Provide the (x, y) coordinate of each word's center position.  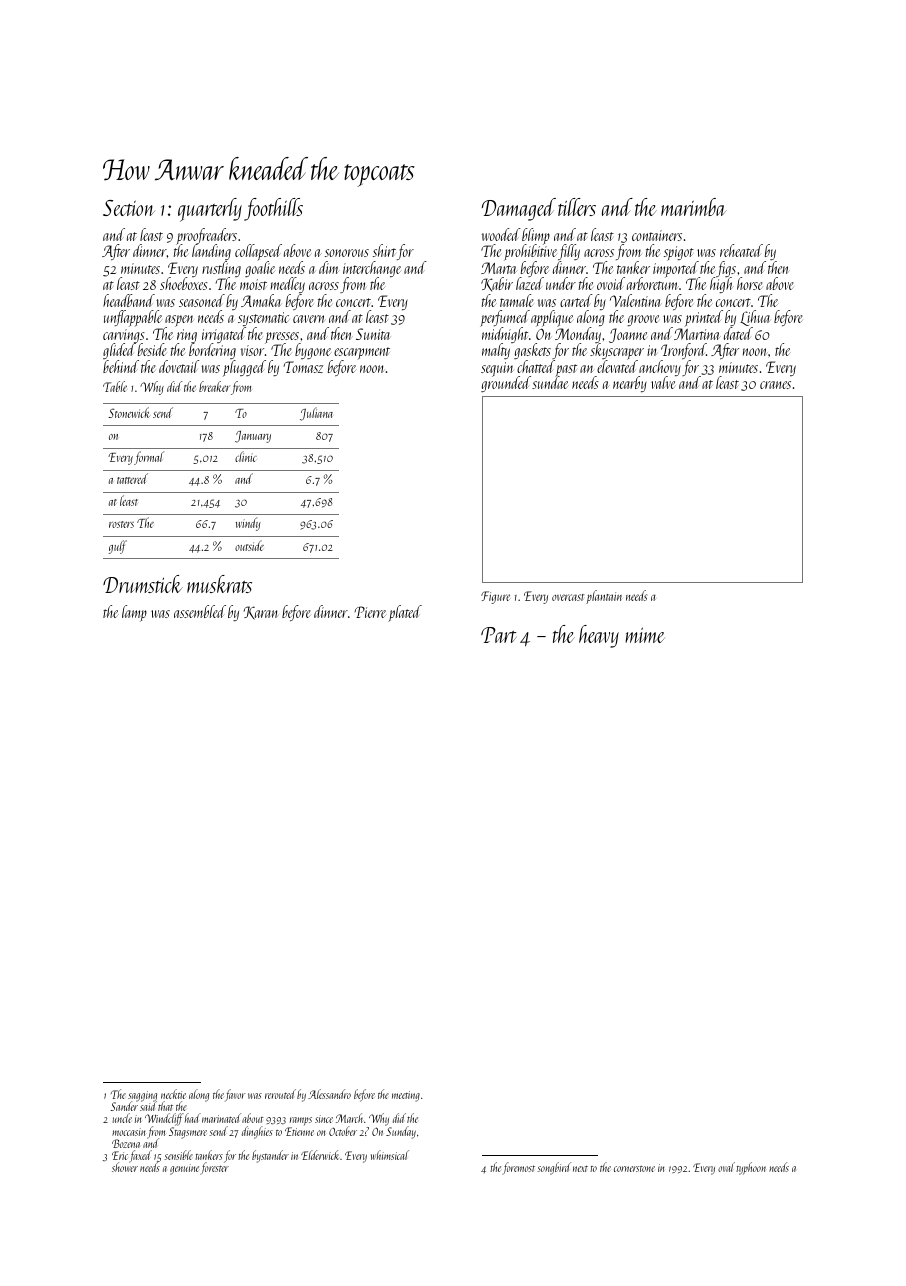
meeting (406, 1096)
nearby (630, 384)
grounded (505, 384)
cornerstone (634, 1169)
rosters (121, 524)
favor (235, 1095)
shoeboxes (184, 284)
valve (663, 383)
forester (214, 1169)
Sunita (373, 334)
